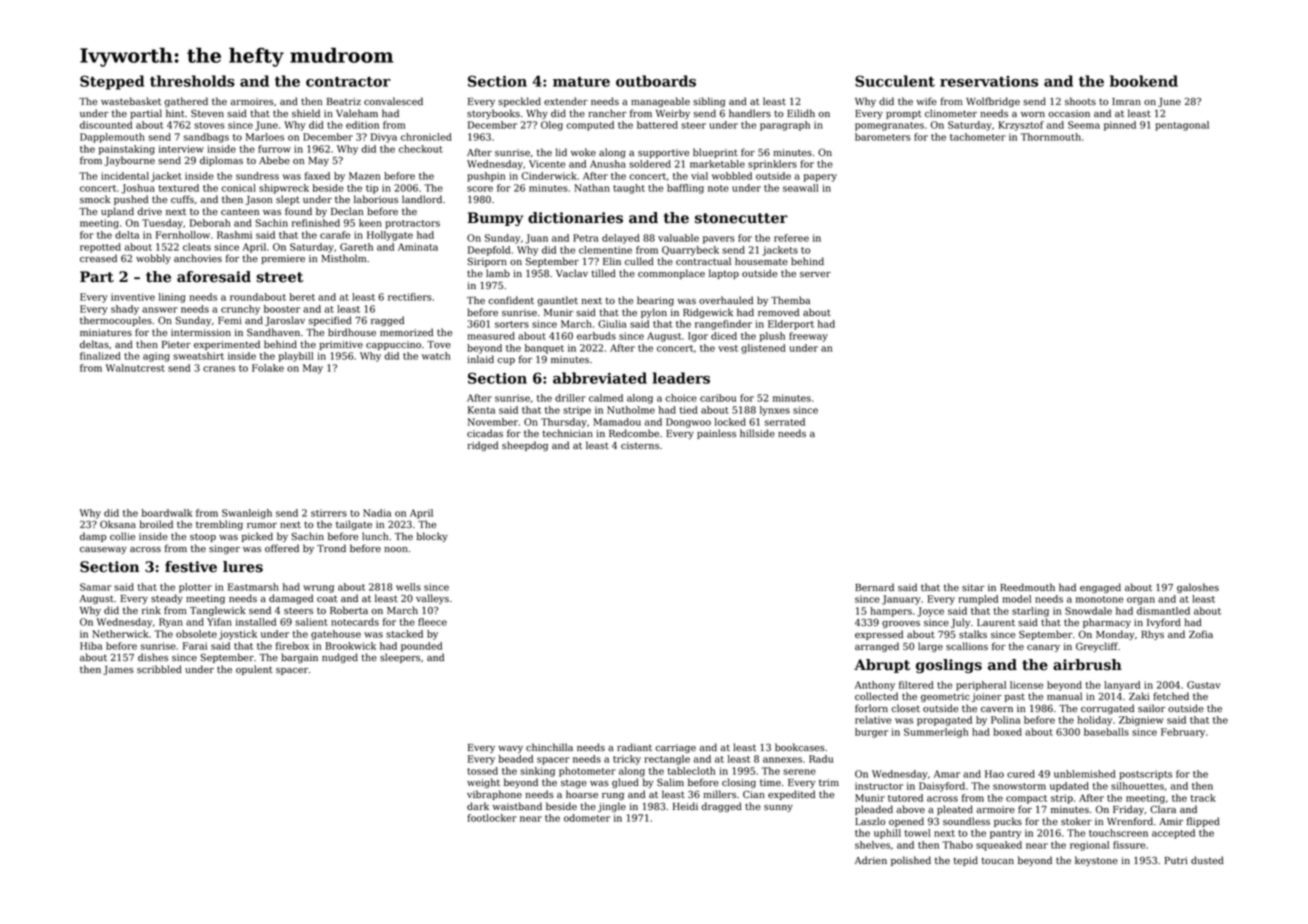 The height and width of the screenshot is (924, 1308). What do you see at coordinates (489, 251) in the screenshot?
I see `Deepfold` at bounding box center [489, 251].
